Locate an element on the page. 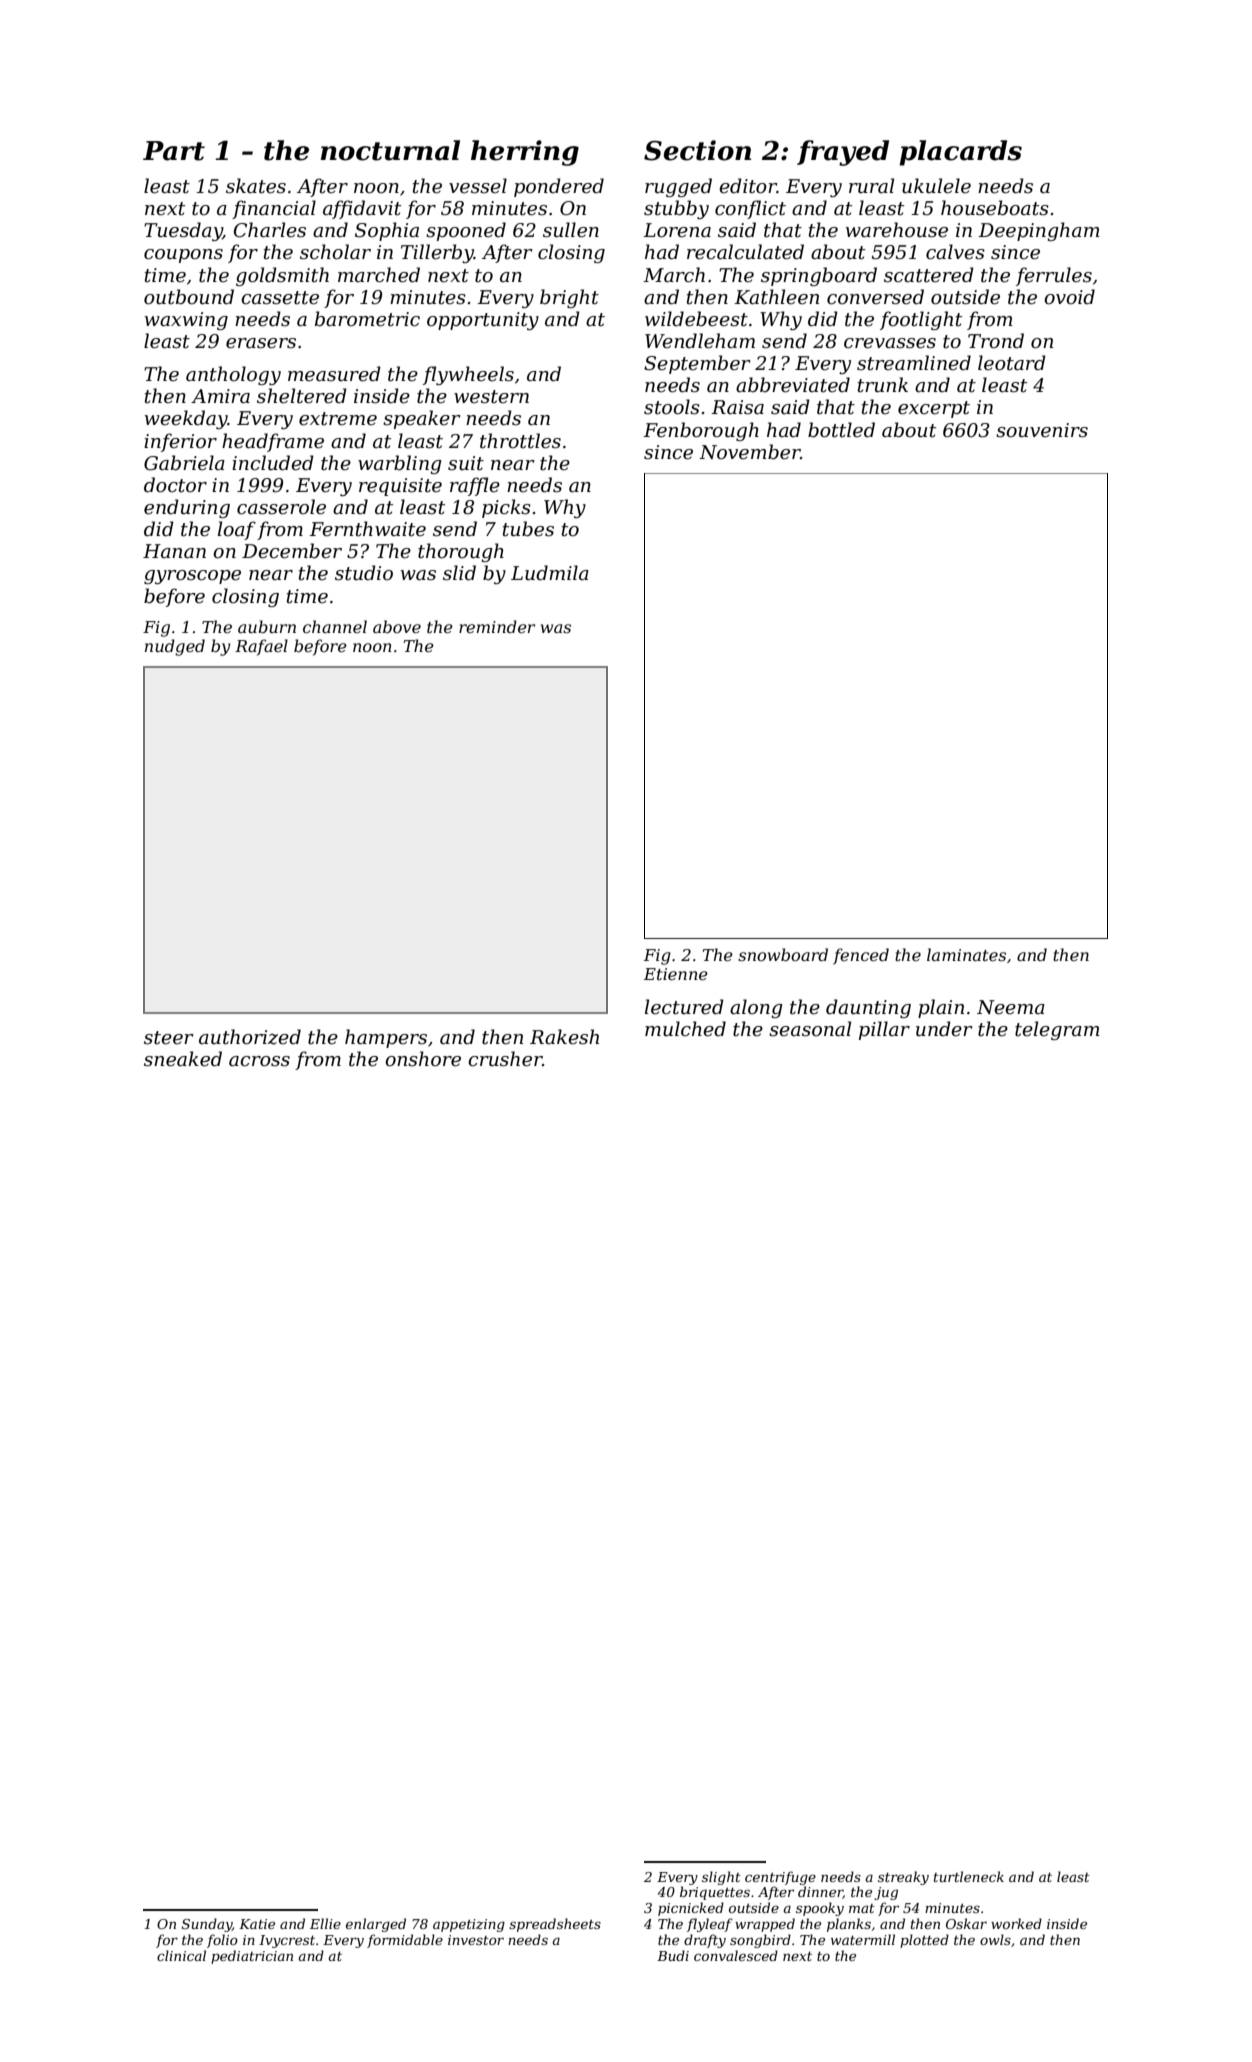  turtleneck is located at coordinates (969, 1876).
